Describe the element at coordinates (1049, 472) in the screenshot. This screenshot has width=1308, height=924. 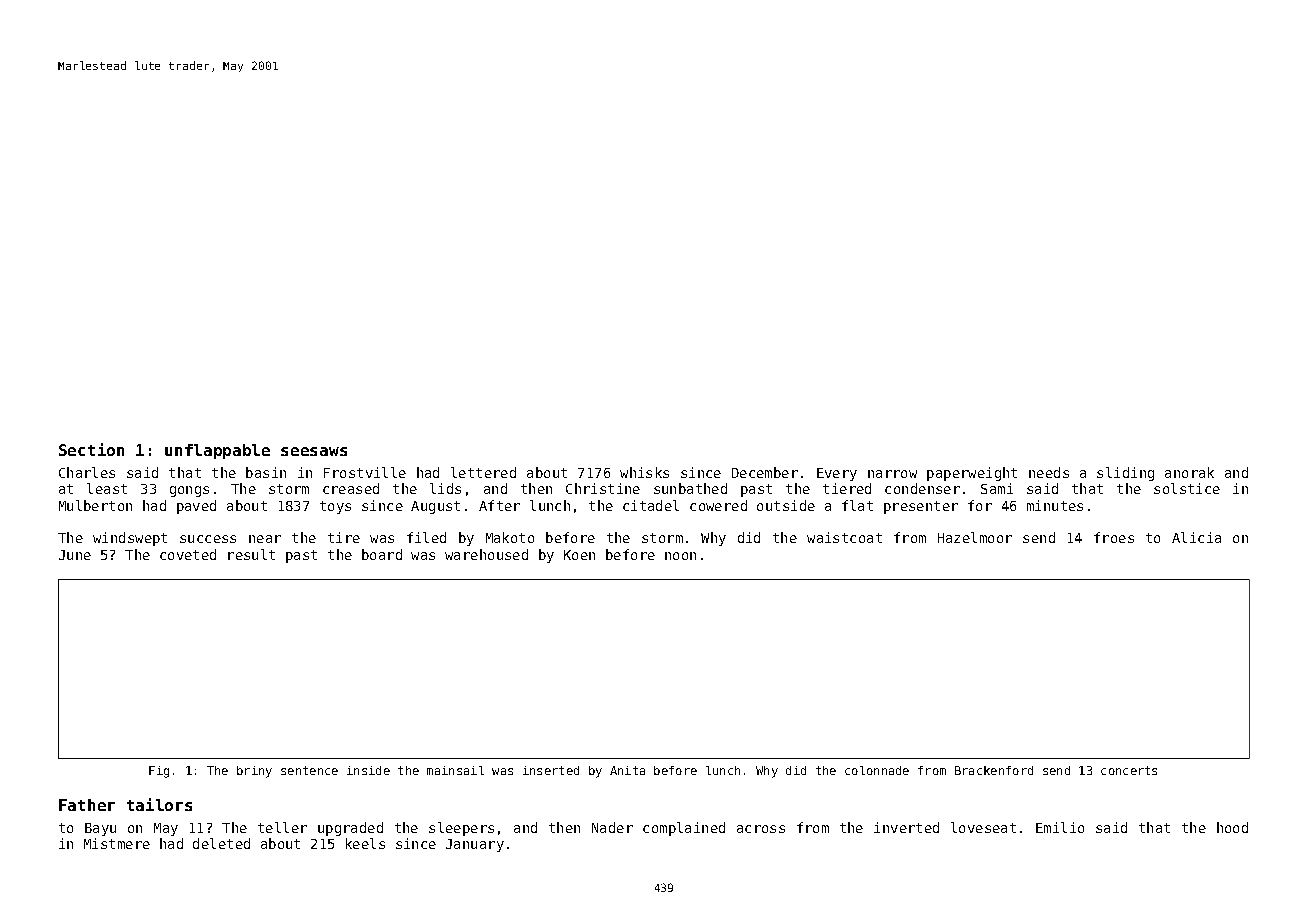
I see `needs` at that location.
